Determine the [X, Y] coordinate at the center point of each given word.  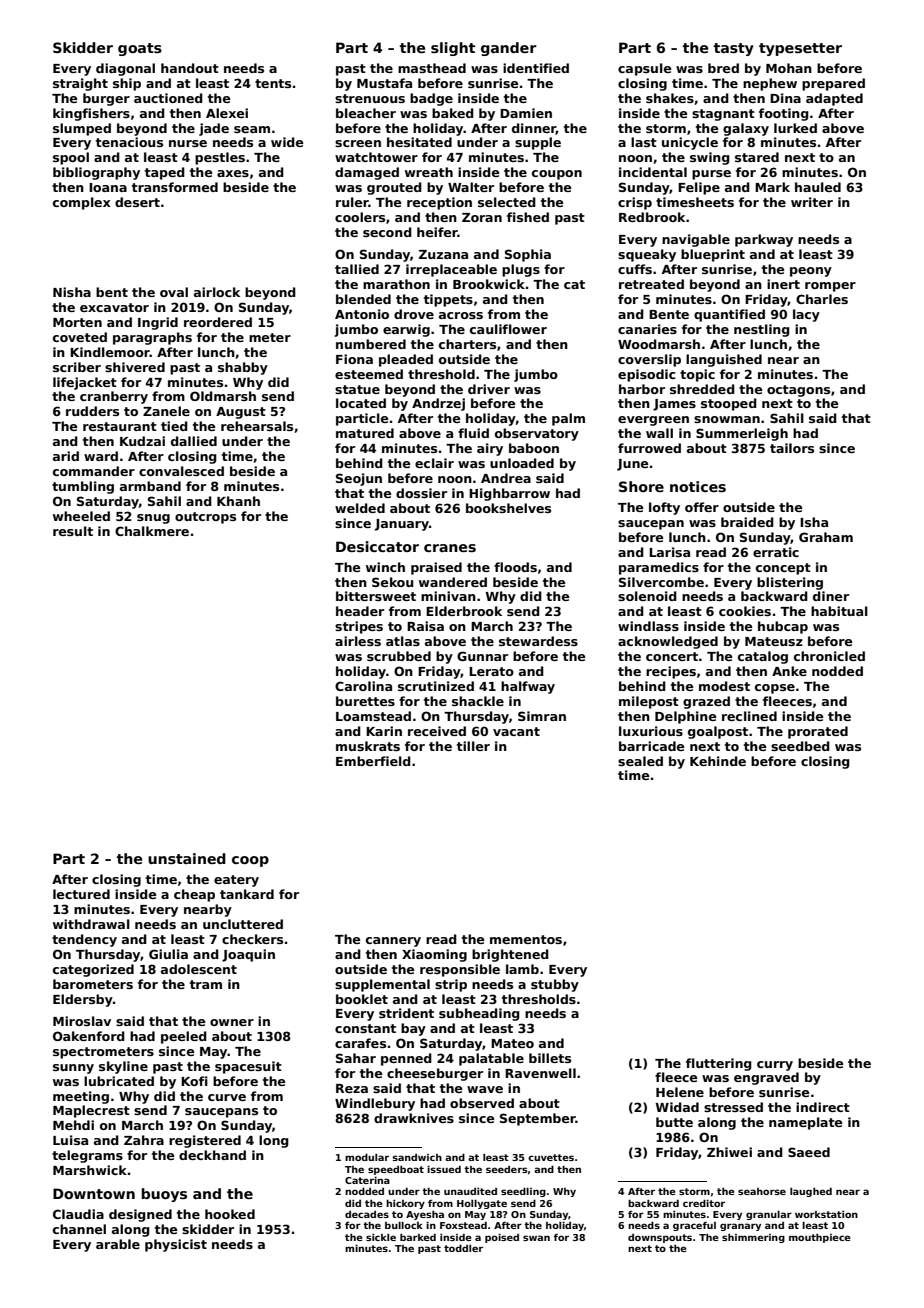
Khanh [238, 501]
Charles [822, 299]
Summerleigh [742, 434]
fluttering [719, 1064]
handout [190, 68]
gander [509, 49]
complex [82, 203]
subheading [479, 1014]
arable [118, 1244]
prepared [833, 84]
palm [568, 419]
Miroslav [82, 1021]
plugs [521, 270]
